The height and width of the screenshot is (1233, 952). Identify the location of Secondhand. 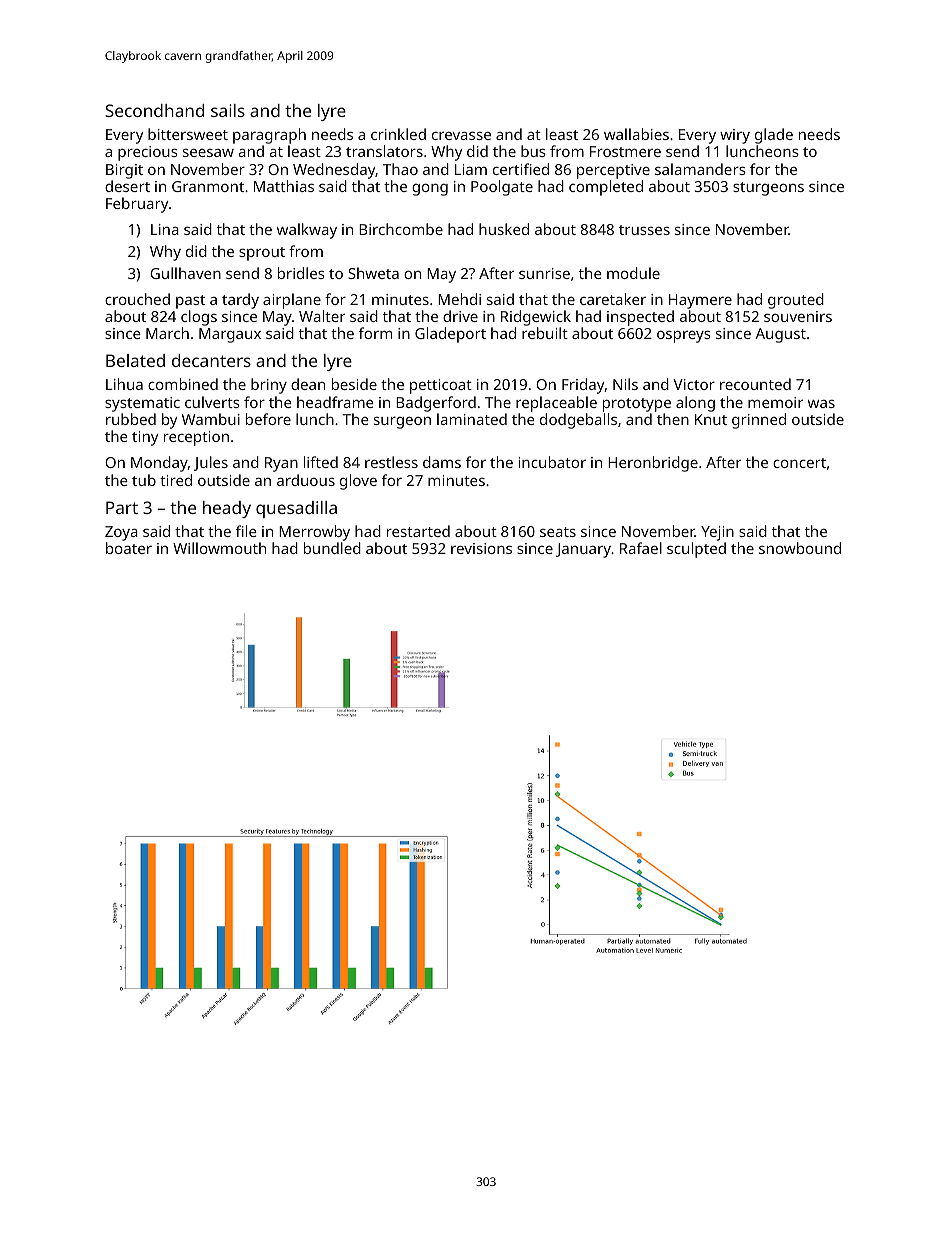
(154, 110).
